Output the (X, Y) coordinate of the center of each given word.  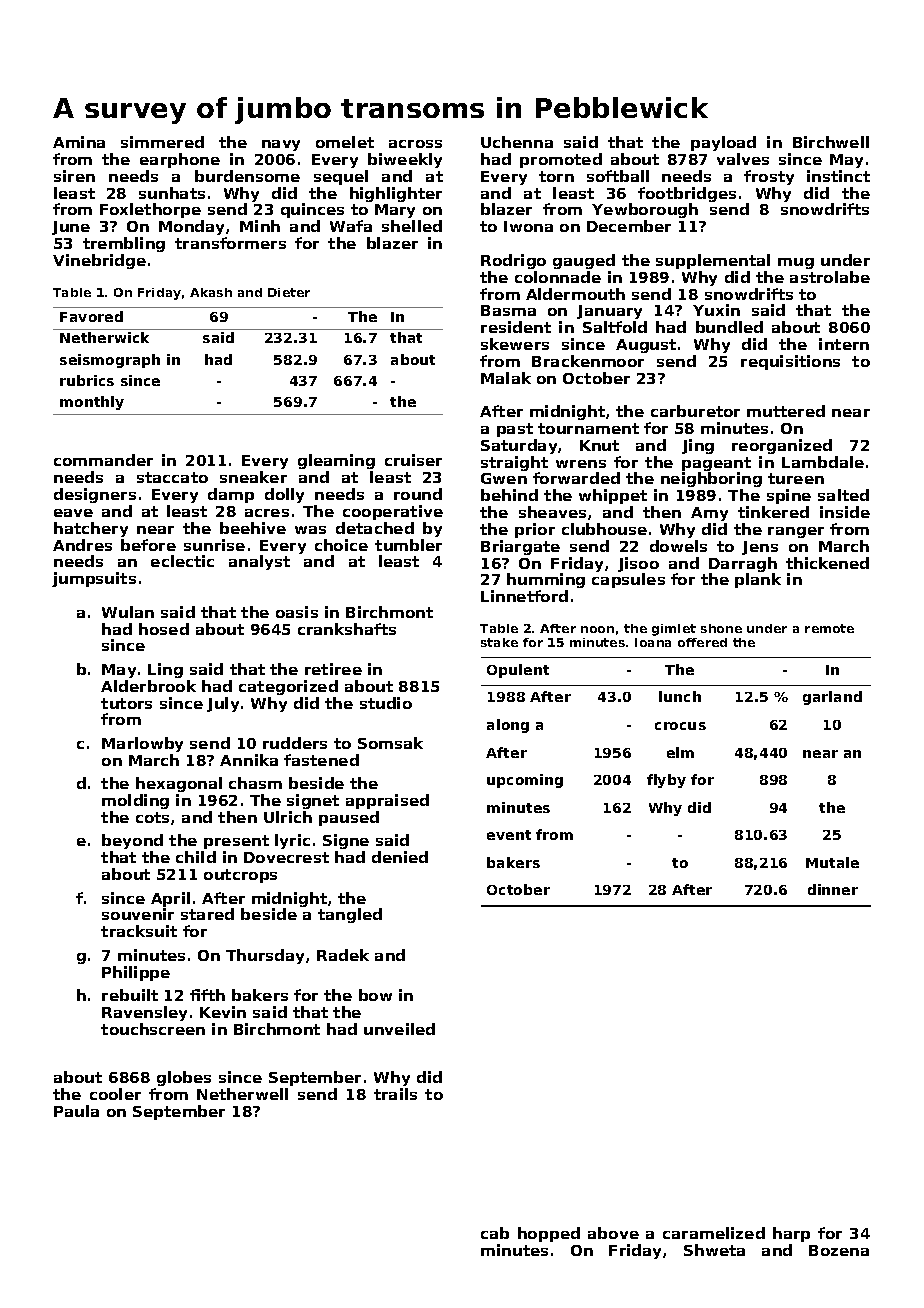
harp (791, 1234)
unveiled (399, 1029)
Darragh (743, 564)
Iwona (528, 226)
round (418, 494)
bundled (729, 327)
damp (231, 495)
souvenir (138, 914)
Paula (76, 1111)
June (71, 228)
